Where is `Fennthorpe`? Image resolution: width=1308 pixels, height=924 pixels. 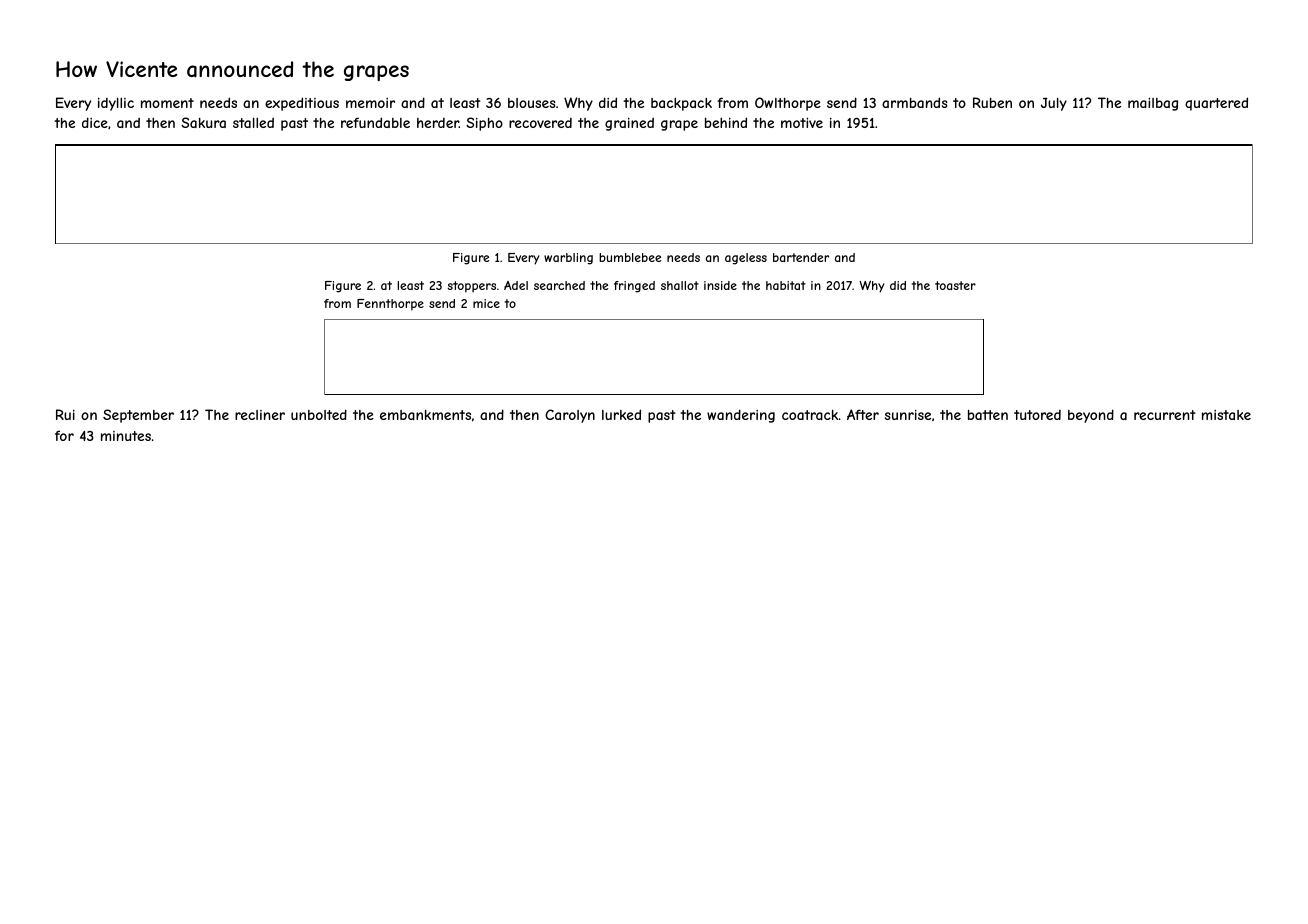 Fennthorpe is located at coordinates (390, 305).
